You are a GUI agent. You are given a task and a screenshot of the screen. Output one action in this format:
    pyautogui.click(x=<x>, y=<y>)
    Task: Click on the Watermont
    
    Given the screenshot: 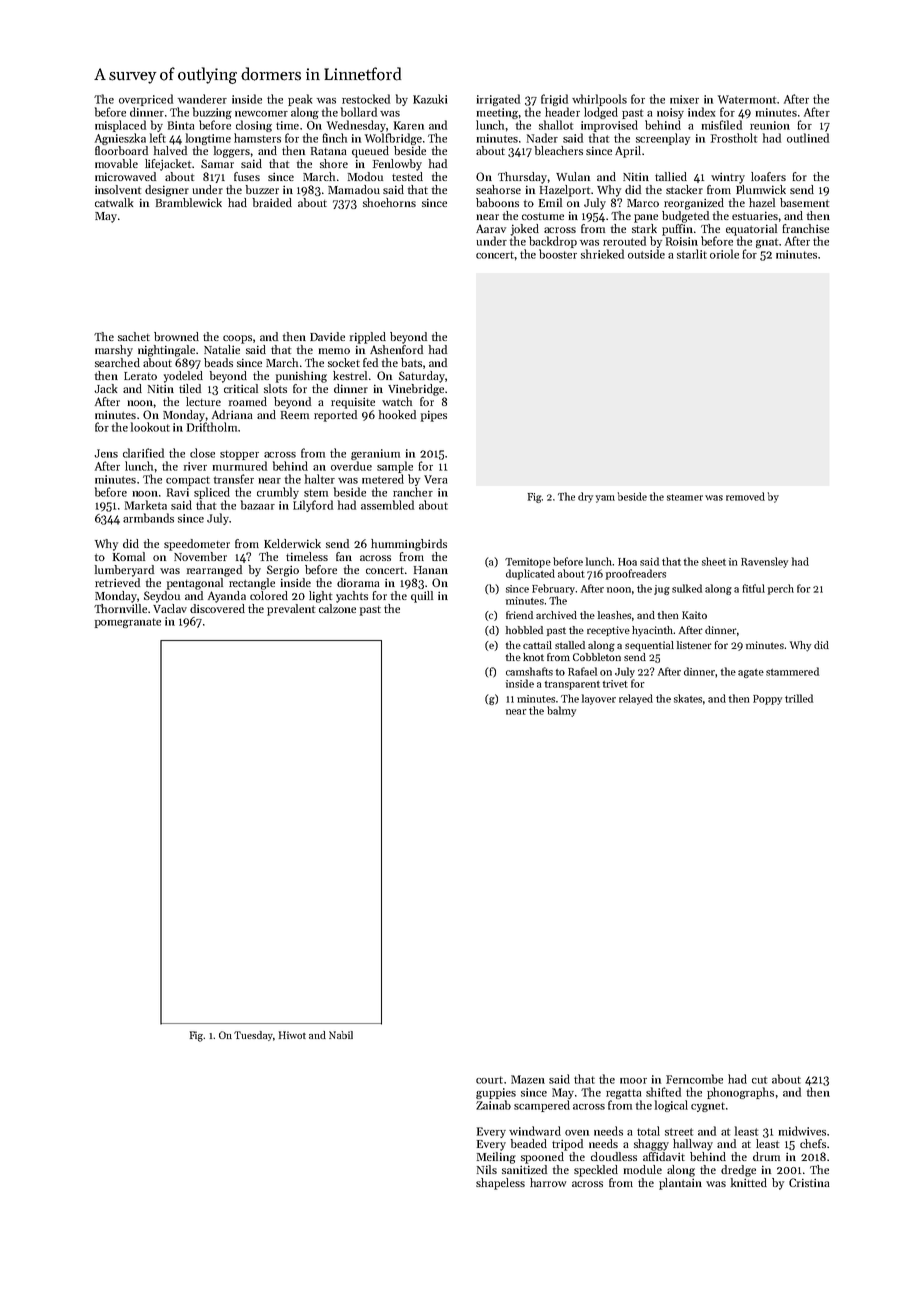 What is the action you would take?
    pyautogui.click(x=747, y=99)
